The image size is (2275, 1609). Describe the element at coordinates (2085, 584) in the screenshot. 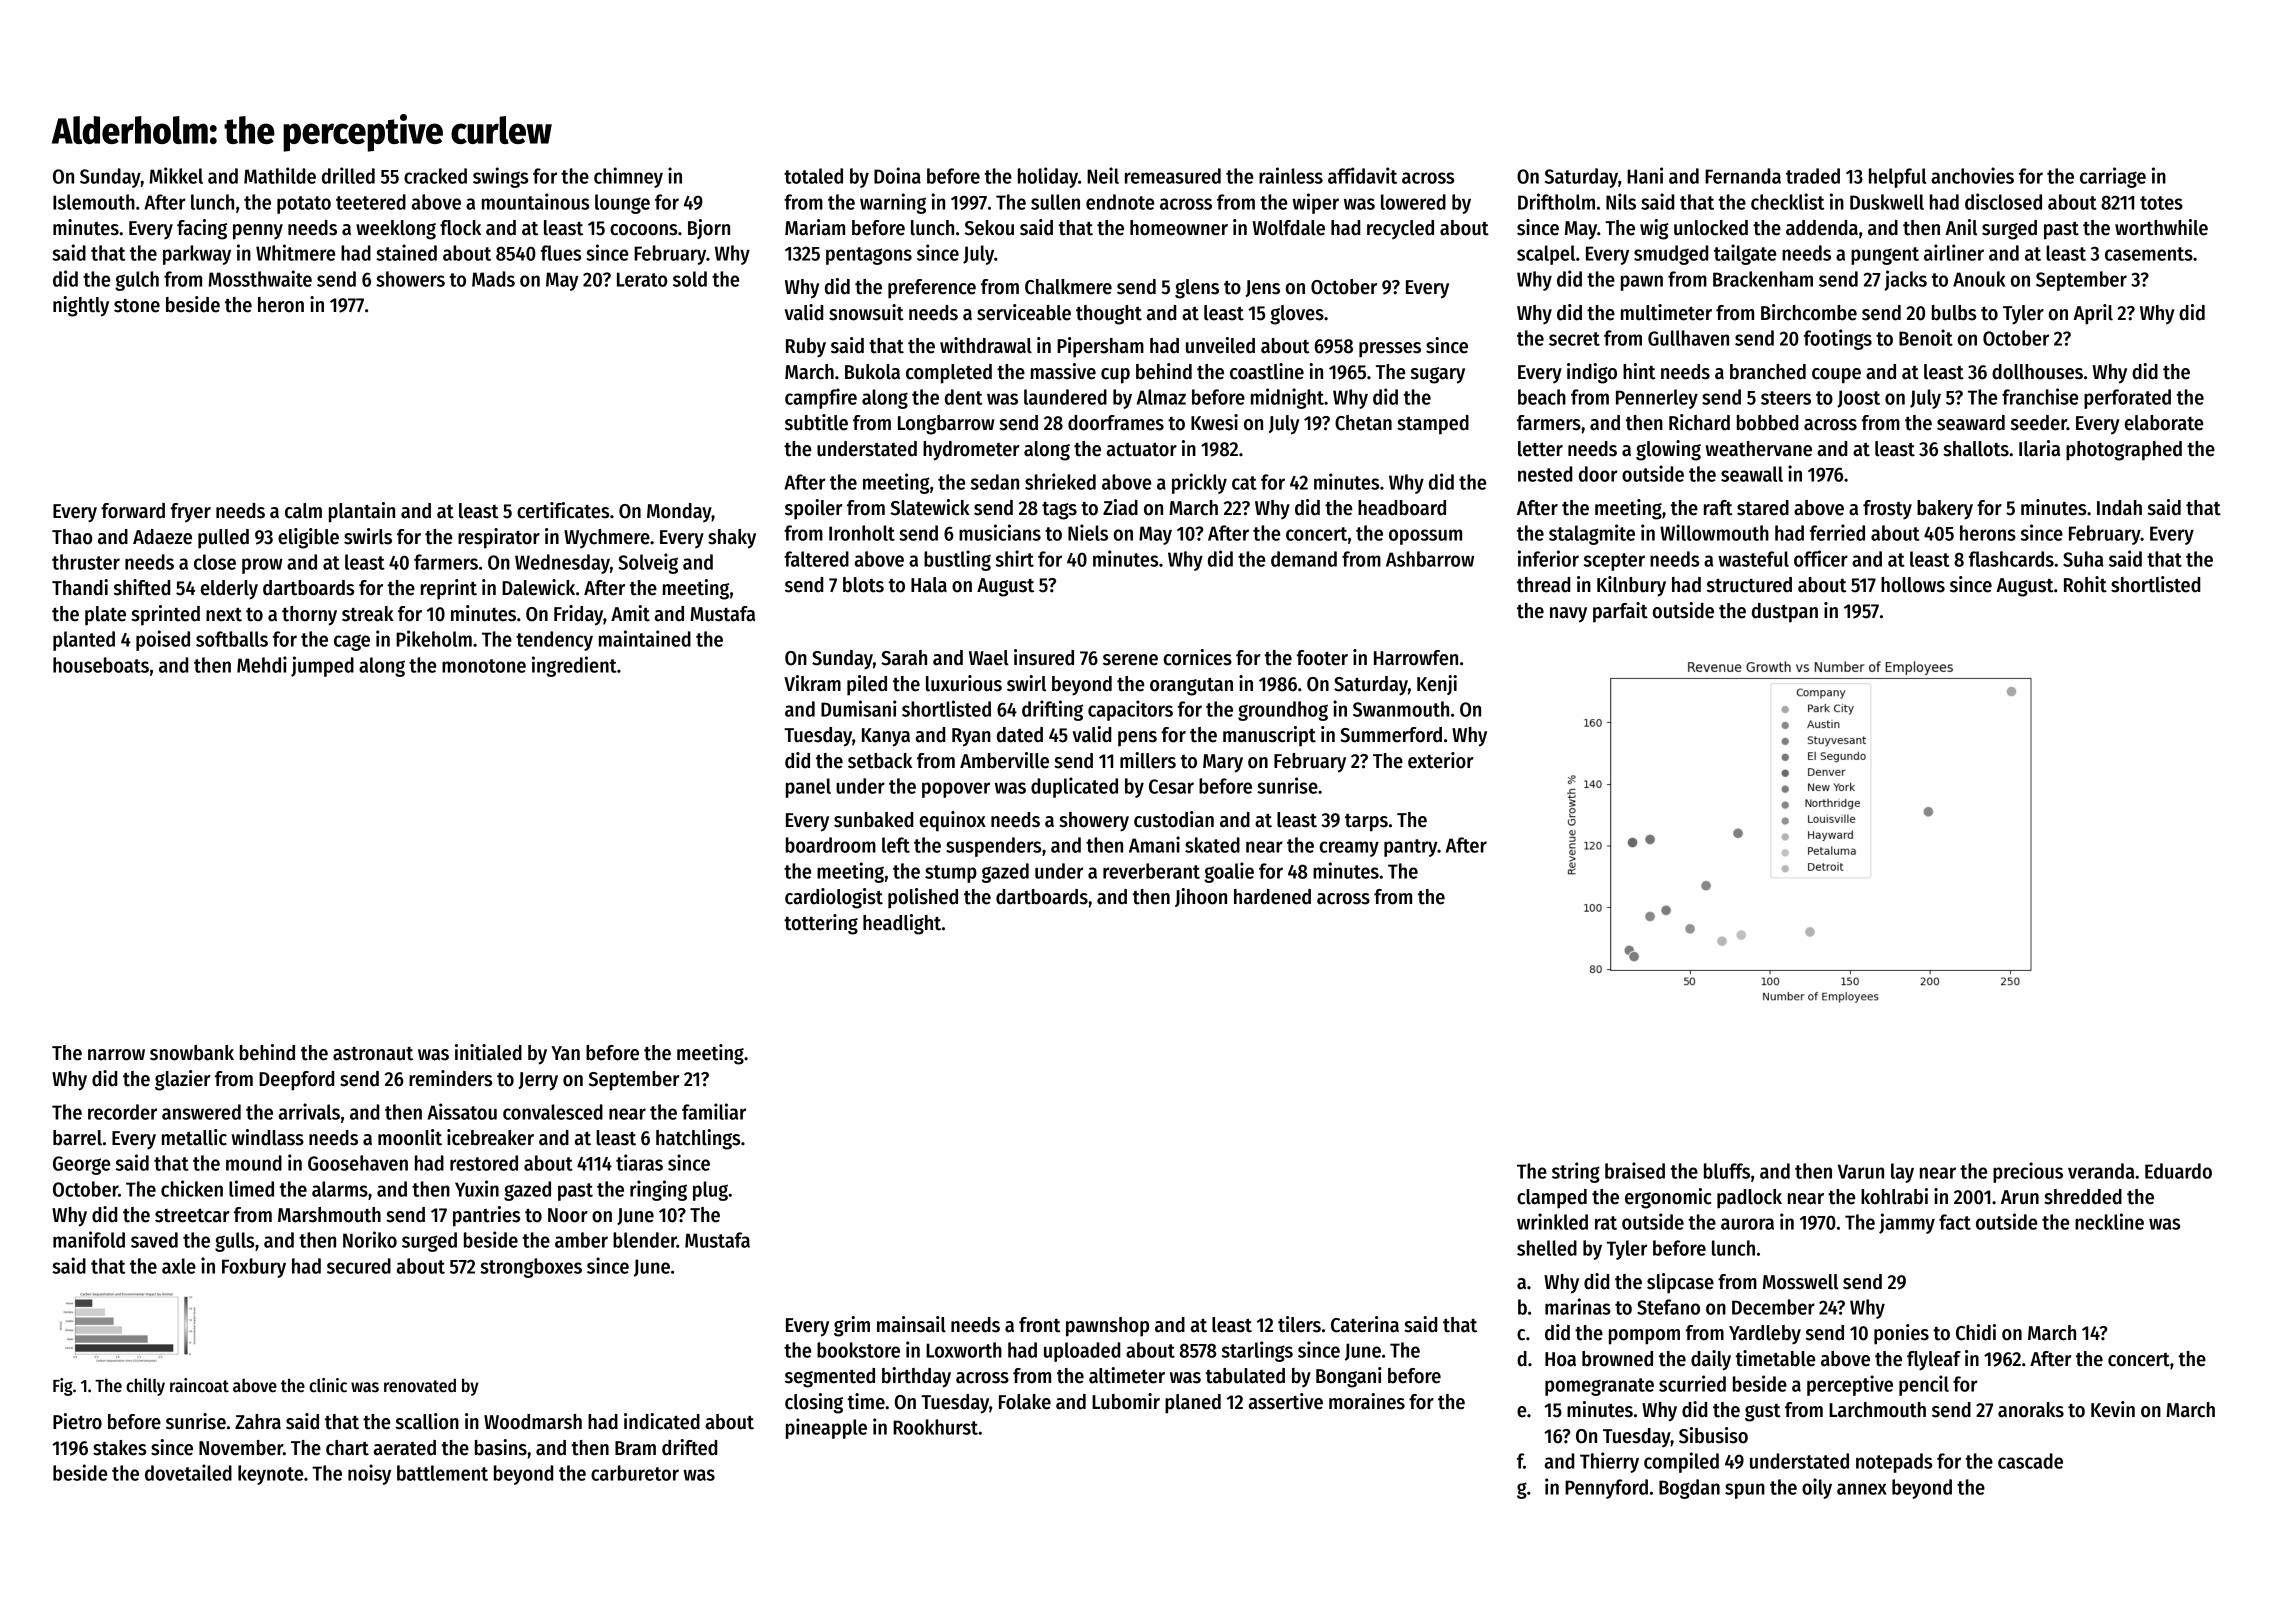

I see `Rohit` at that location.
